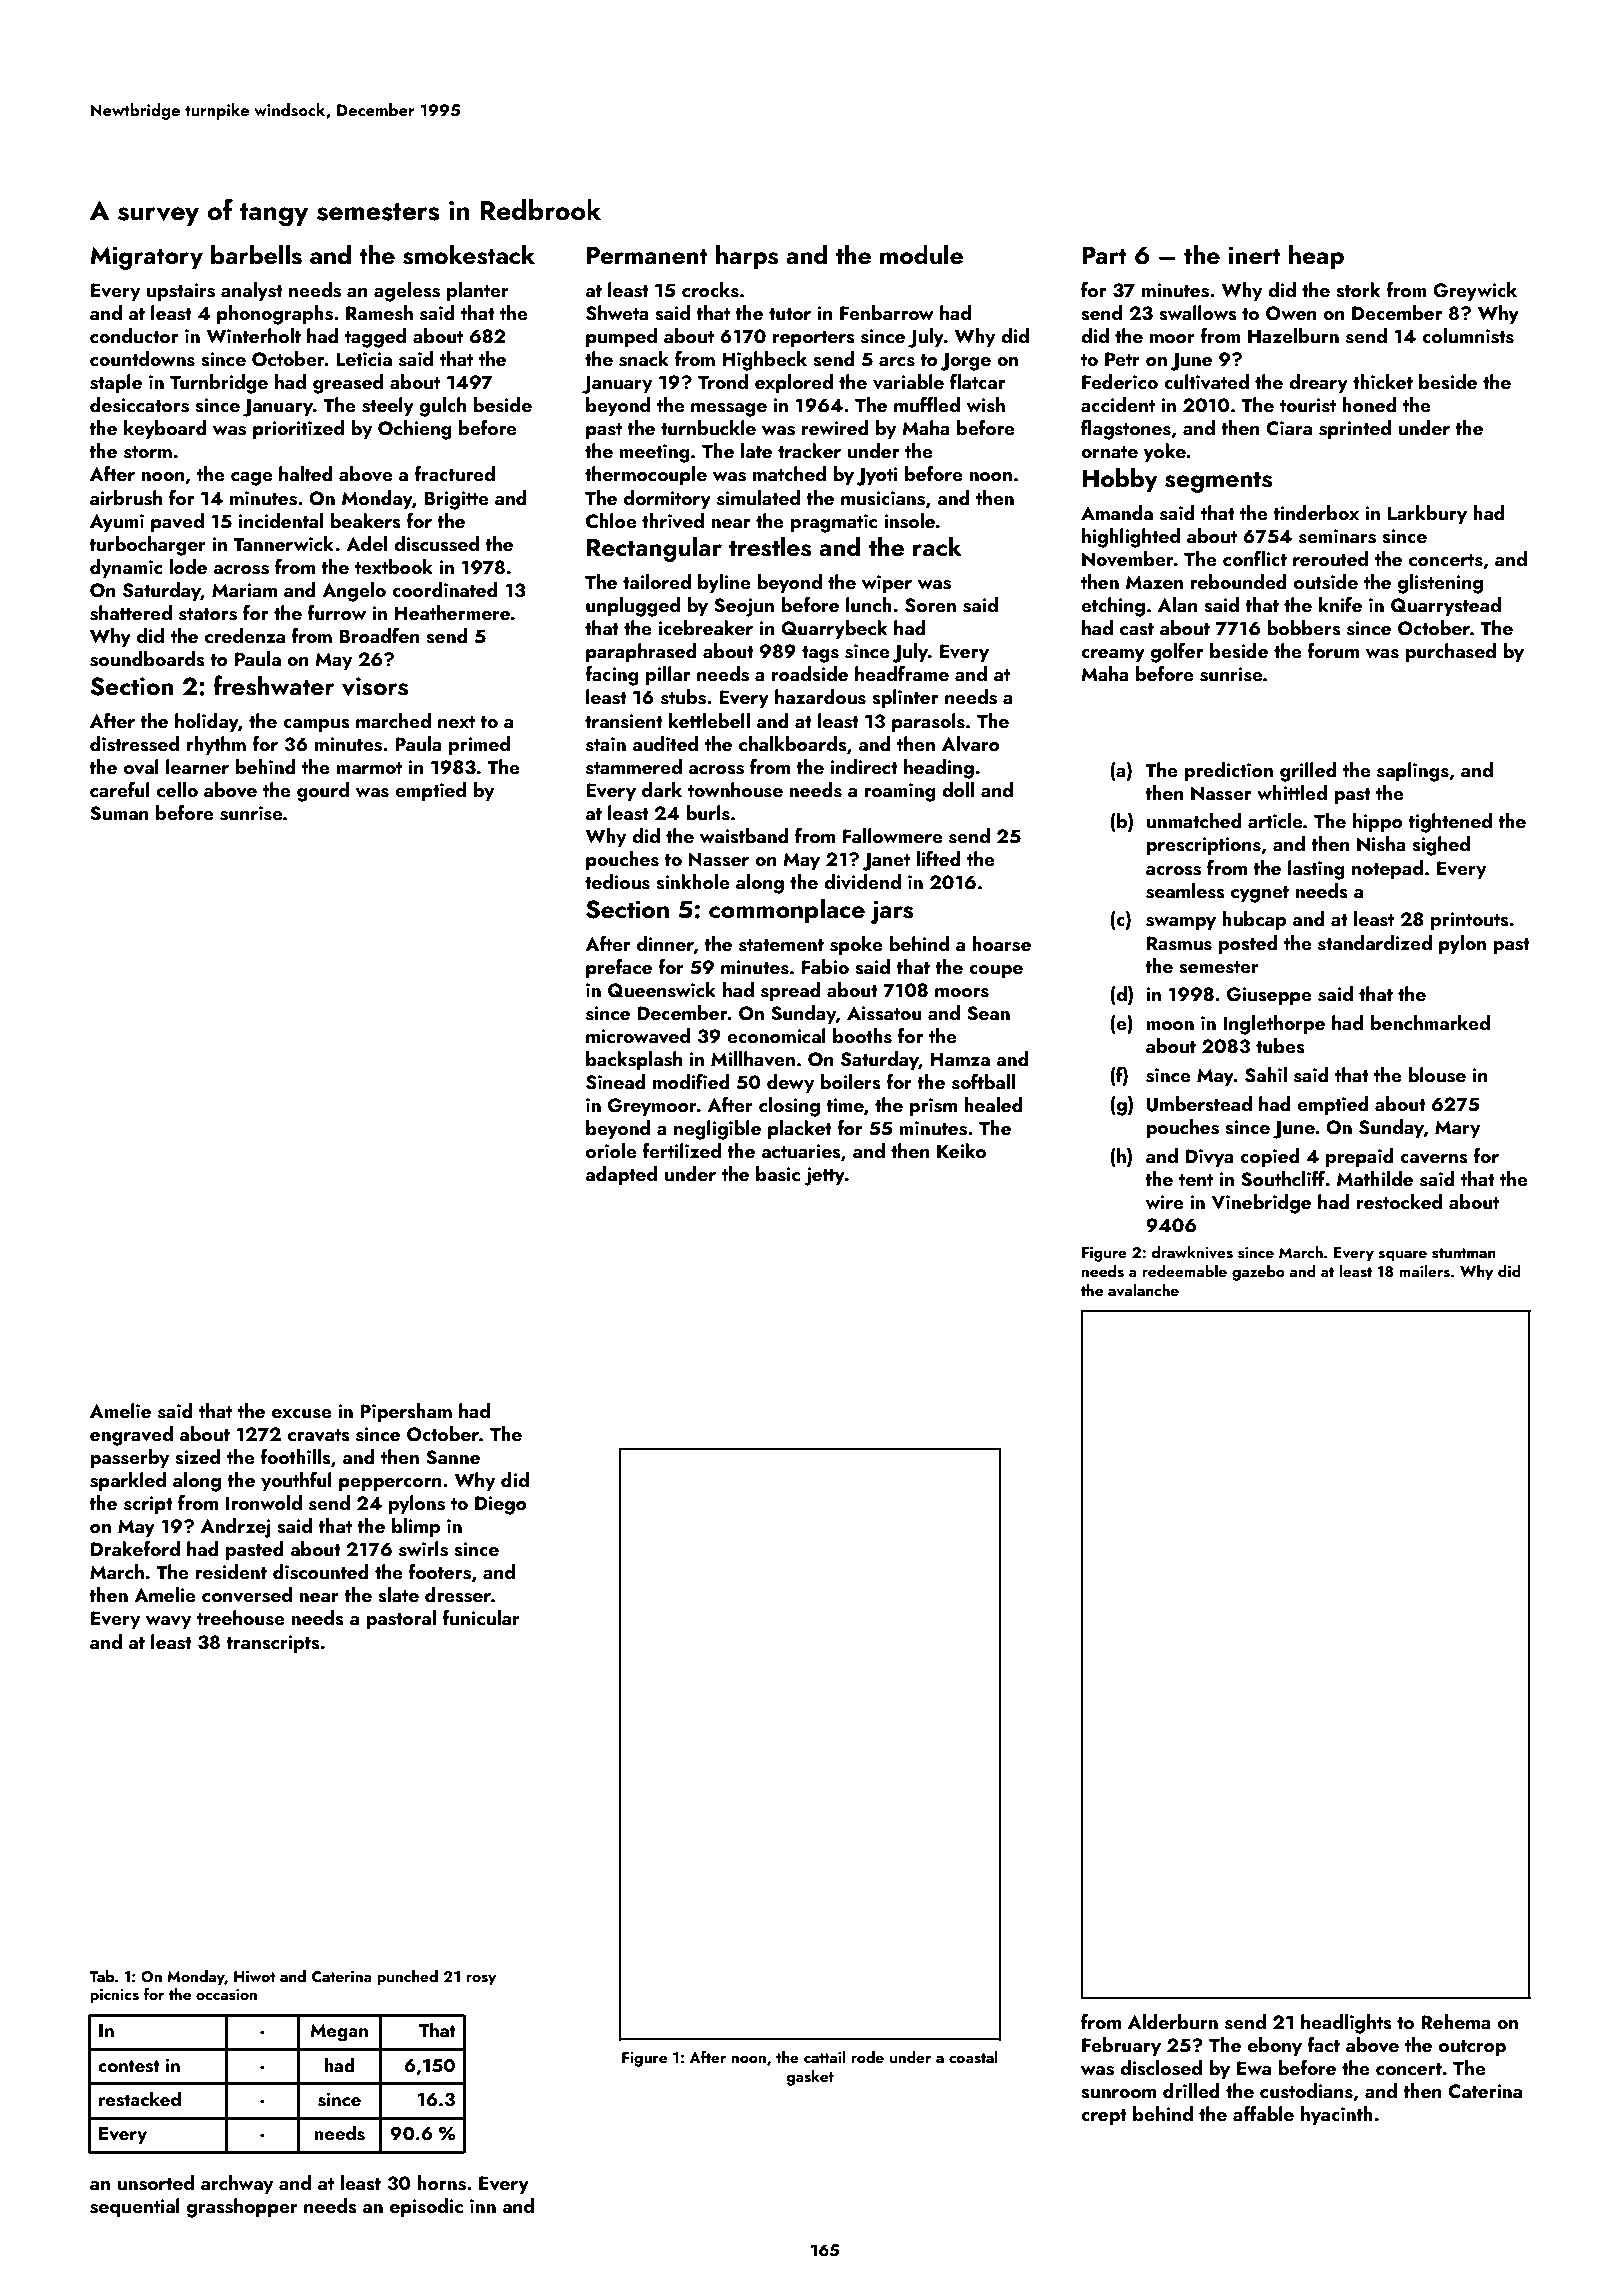 This screenshot has height=2292, width=1620. What do you see at coordinates (1456, 2021) in the screenshot?
I see `Rehema` at bounding box center [1456, 2021].
